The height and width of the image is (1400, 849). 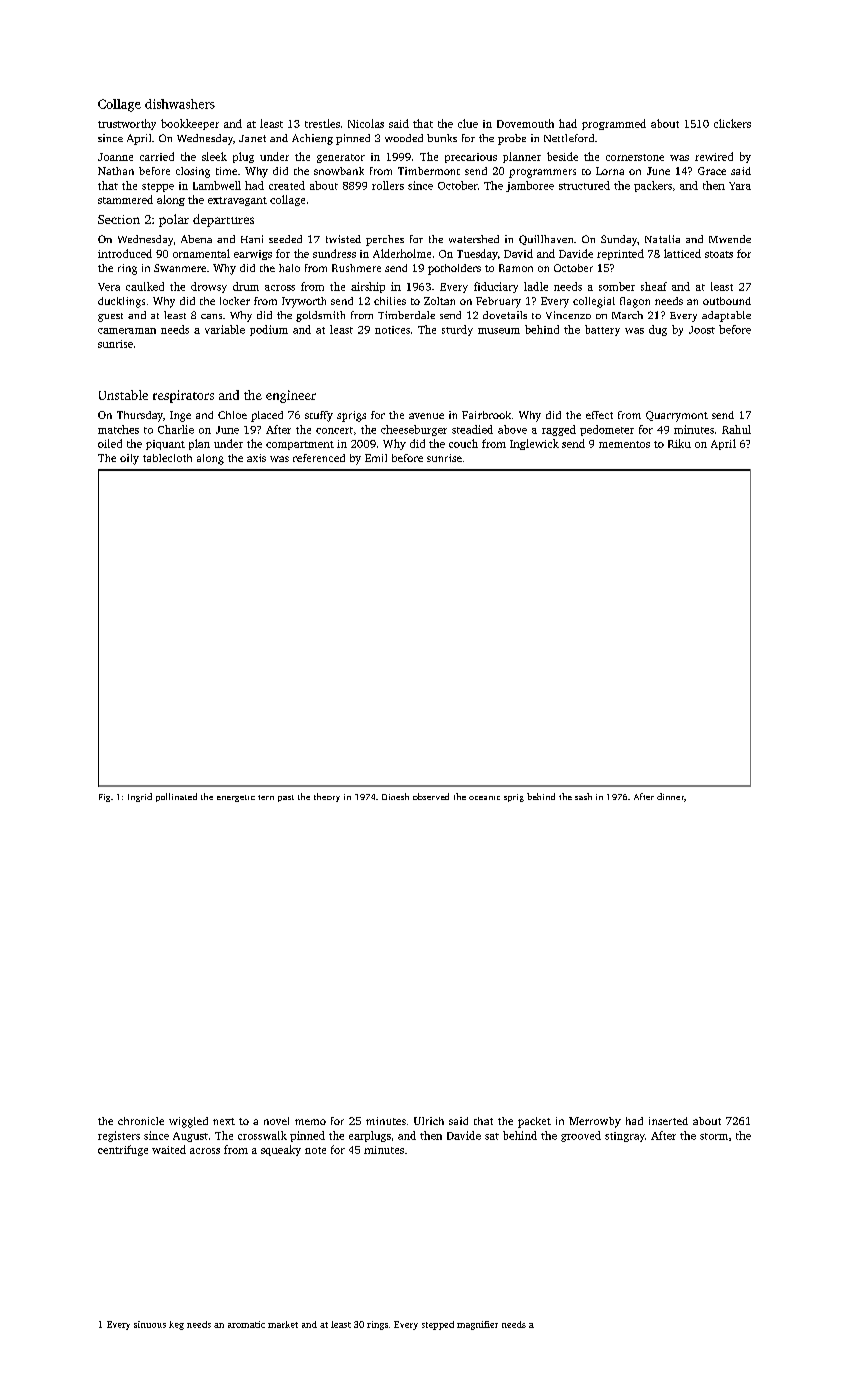 I want to click on Quarrymont, so click(x=677, y=416).
